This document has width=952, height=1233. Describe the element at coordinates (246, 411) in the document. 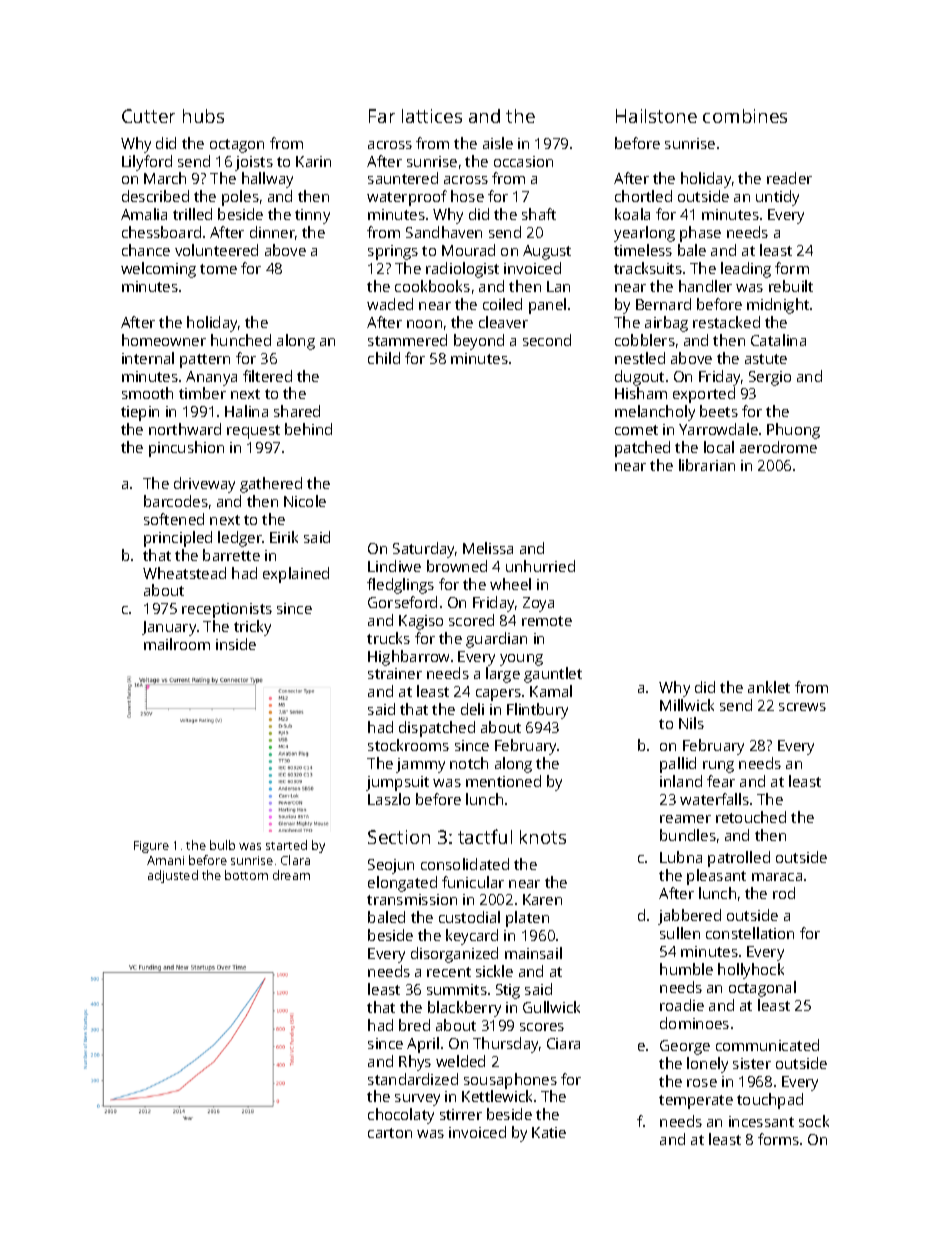

I see `Halina` at that location.
